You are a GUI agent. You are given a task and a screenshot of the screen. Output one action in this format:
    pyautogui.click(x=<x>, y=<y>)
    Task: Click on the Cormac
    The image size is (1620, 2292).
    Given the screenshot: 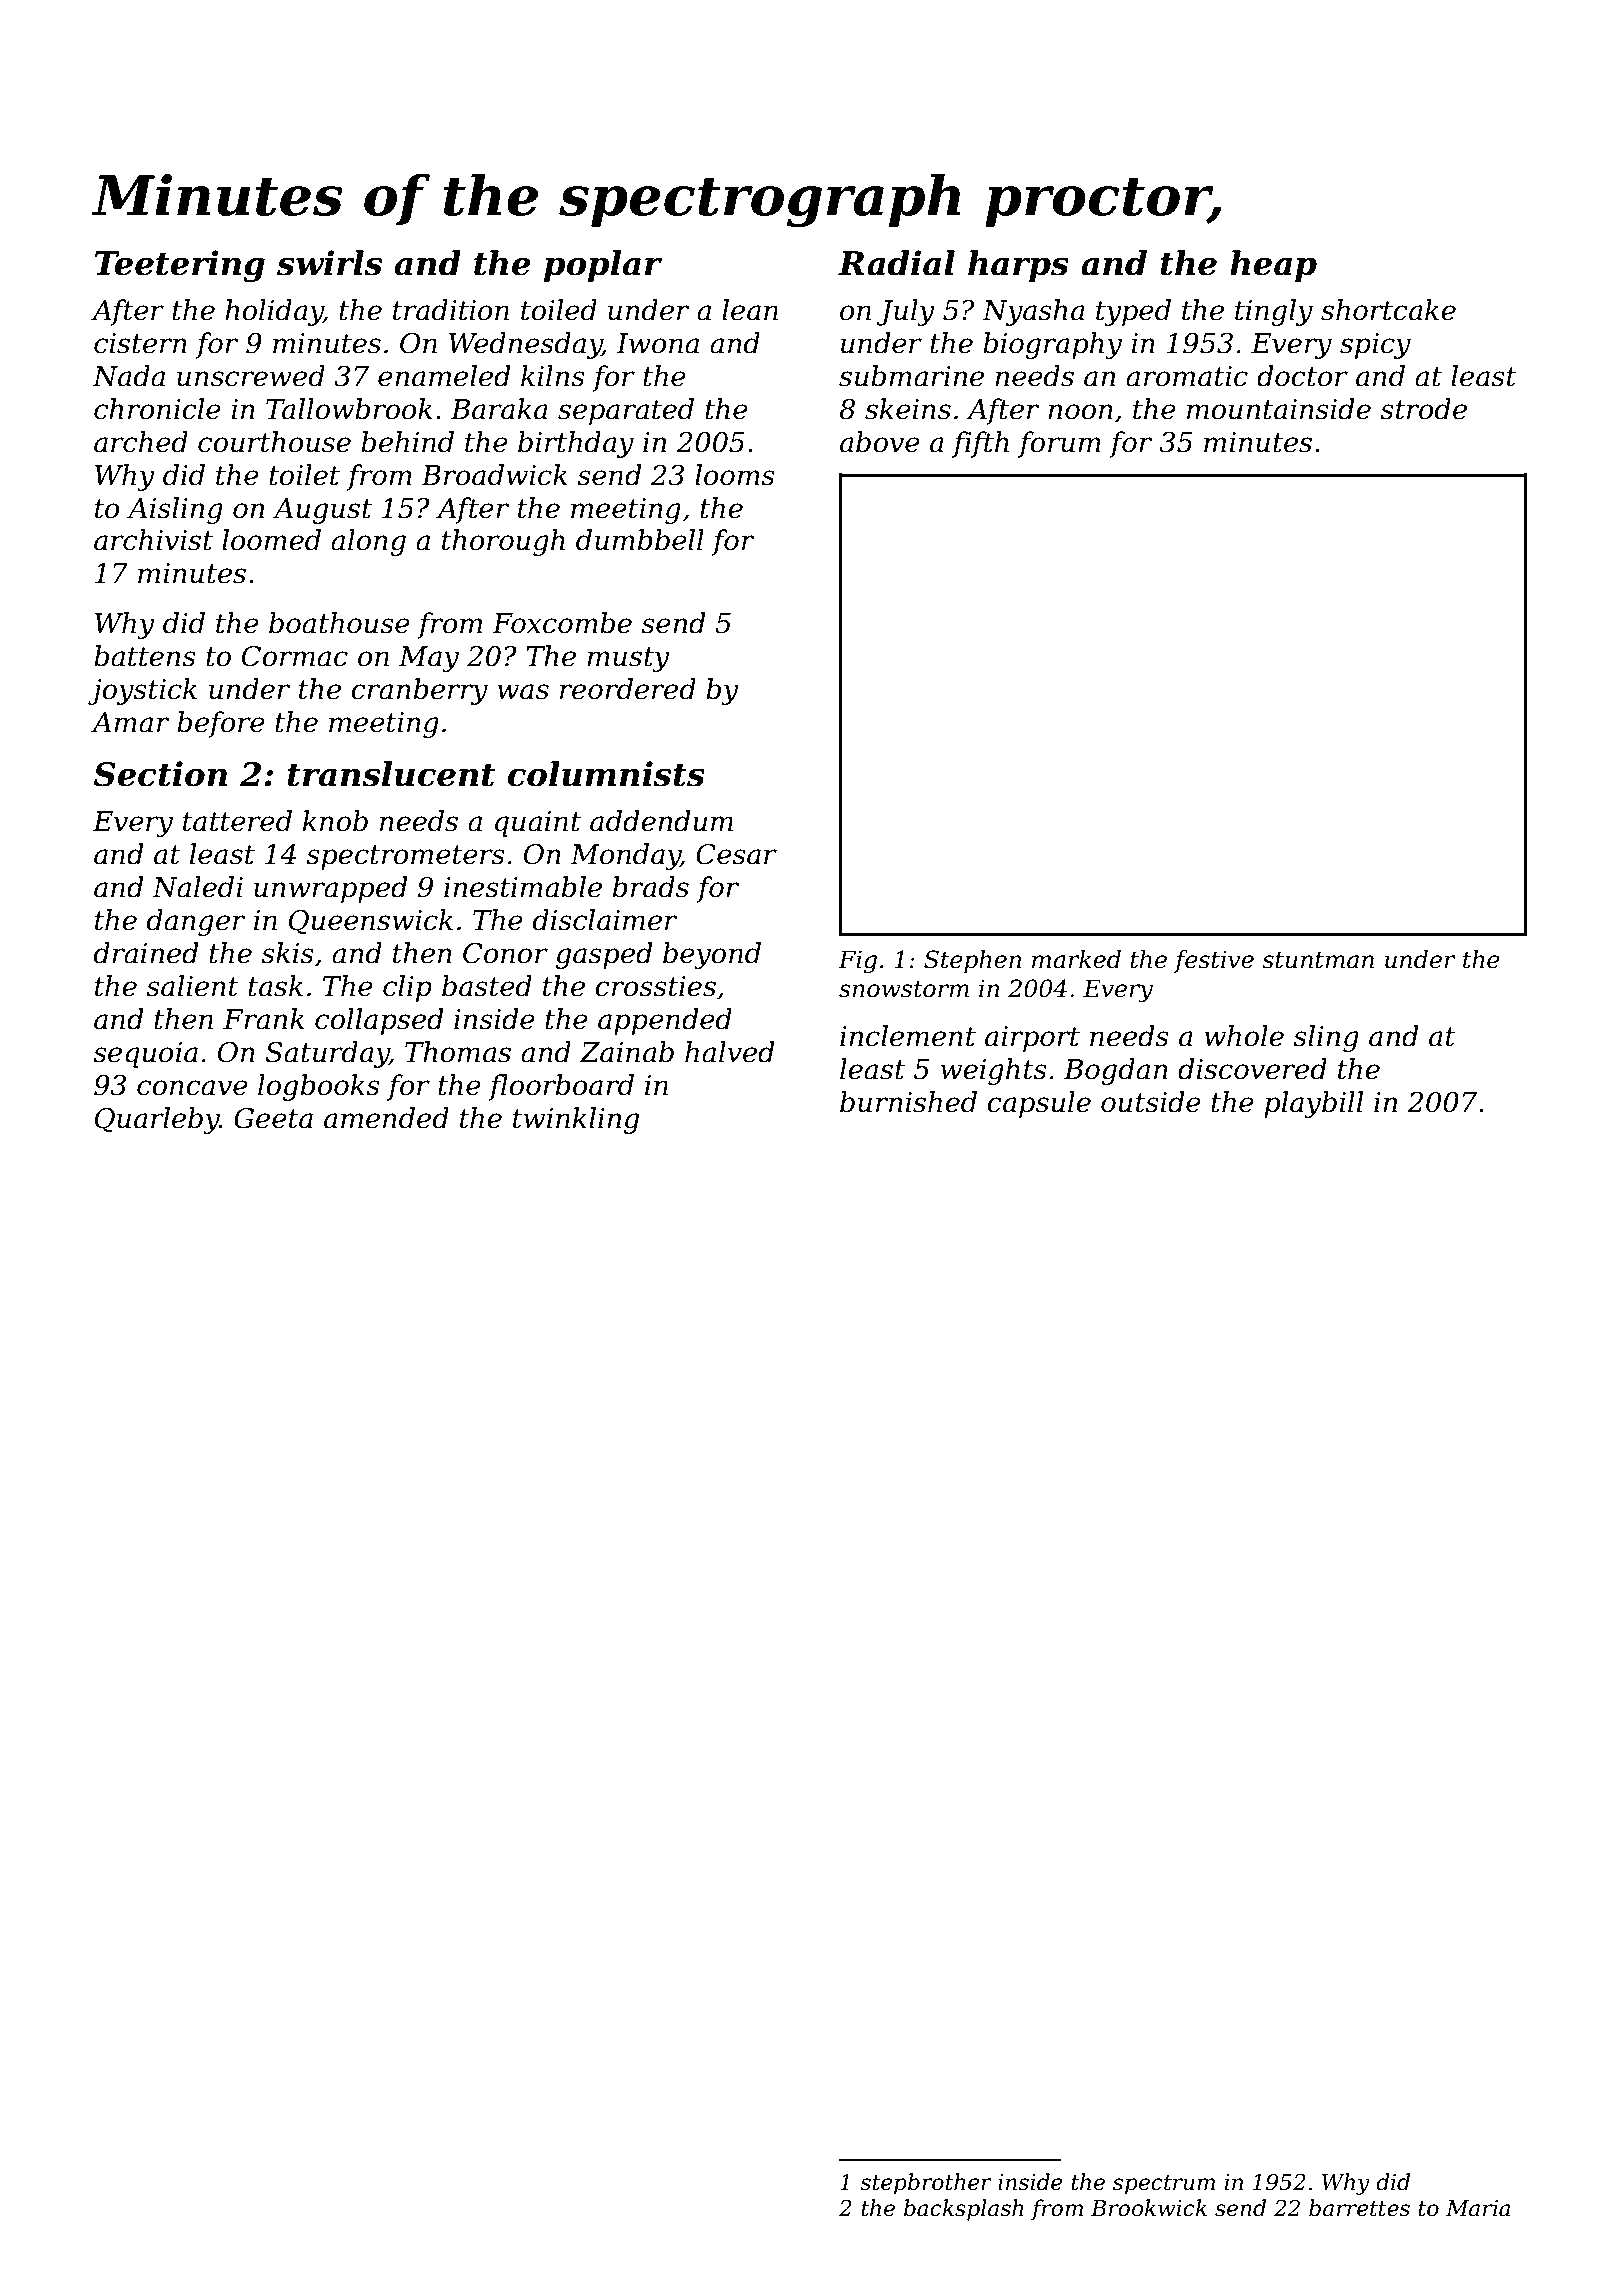 What is the action you would take?
    pyautogui.click(x=295, y=656)
